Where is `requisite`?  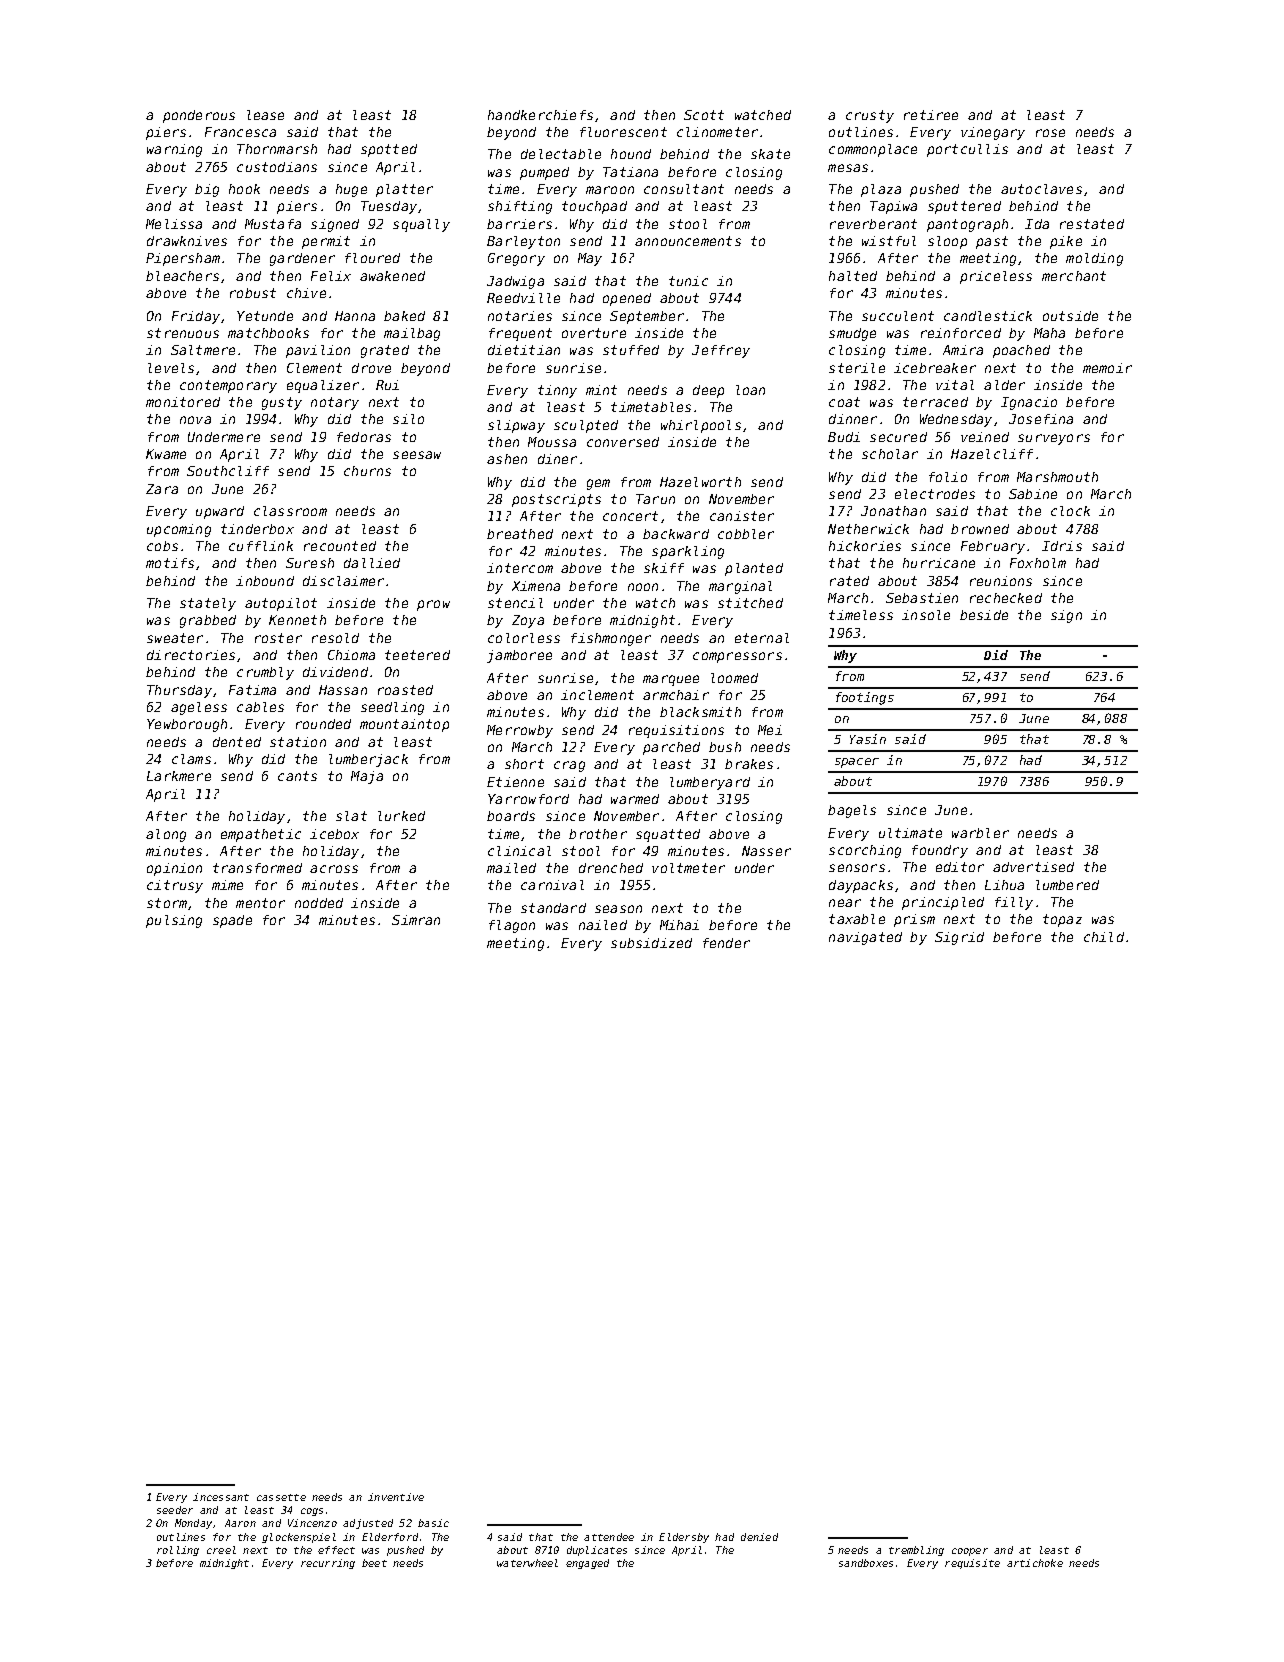
requisite is located at coordinates (972, 1564).
